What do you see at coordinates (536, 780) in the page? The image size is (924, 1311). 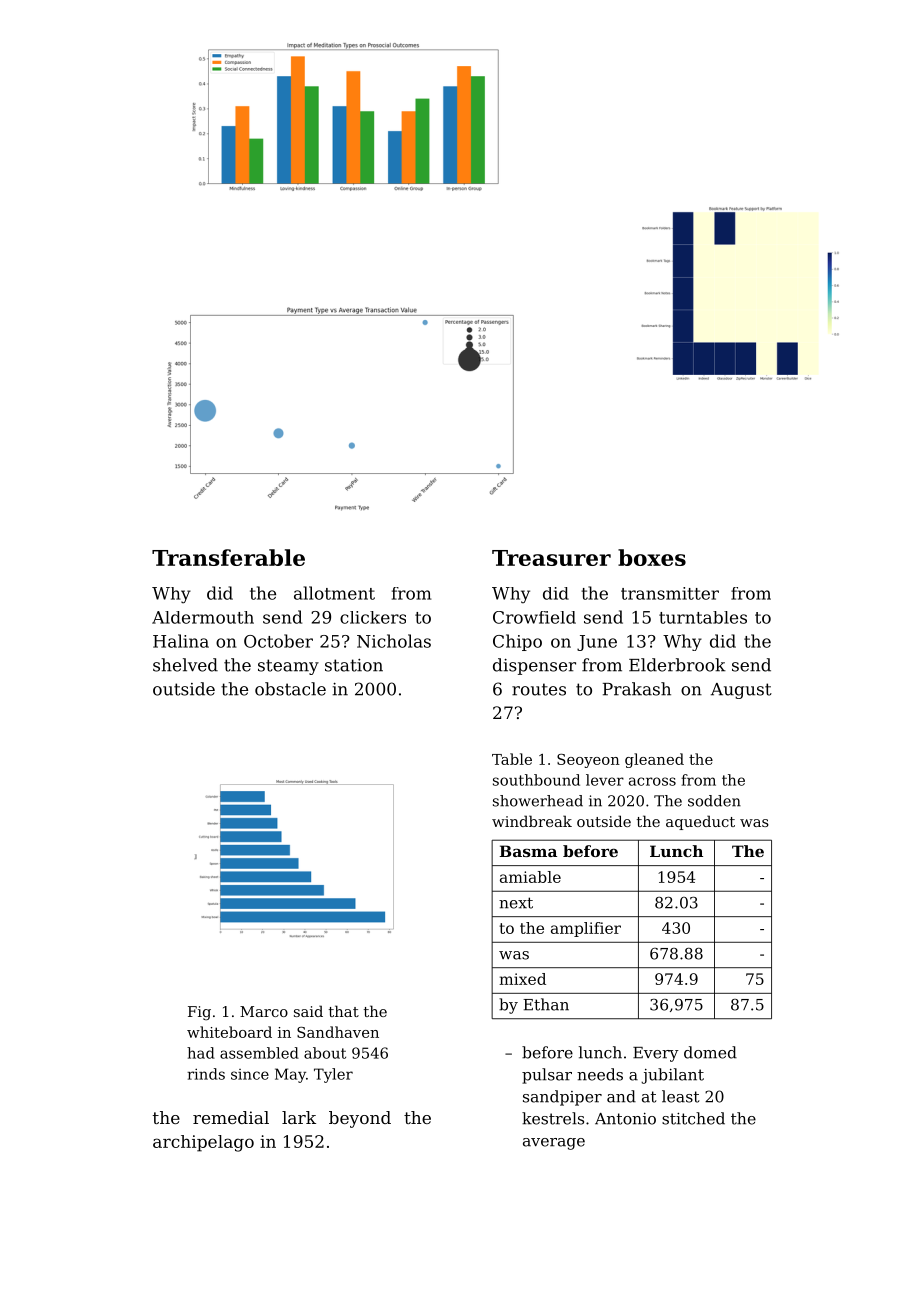 I see `southbound` at bounding box center [536, 780].
